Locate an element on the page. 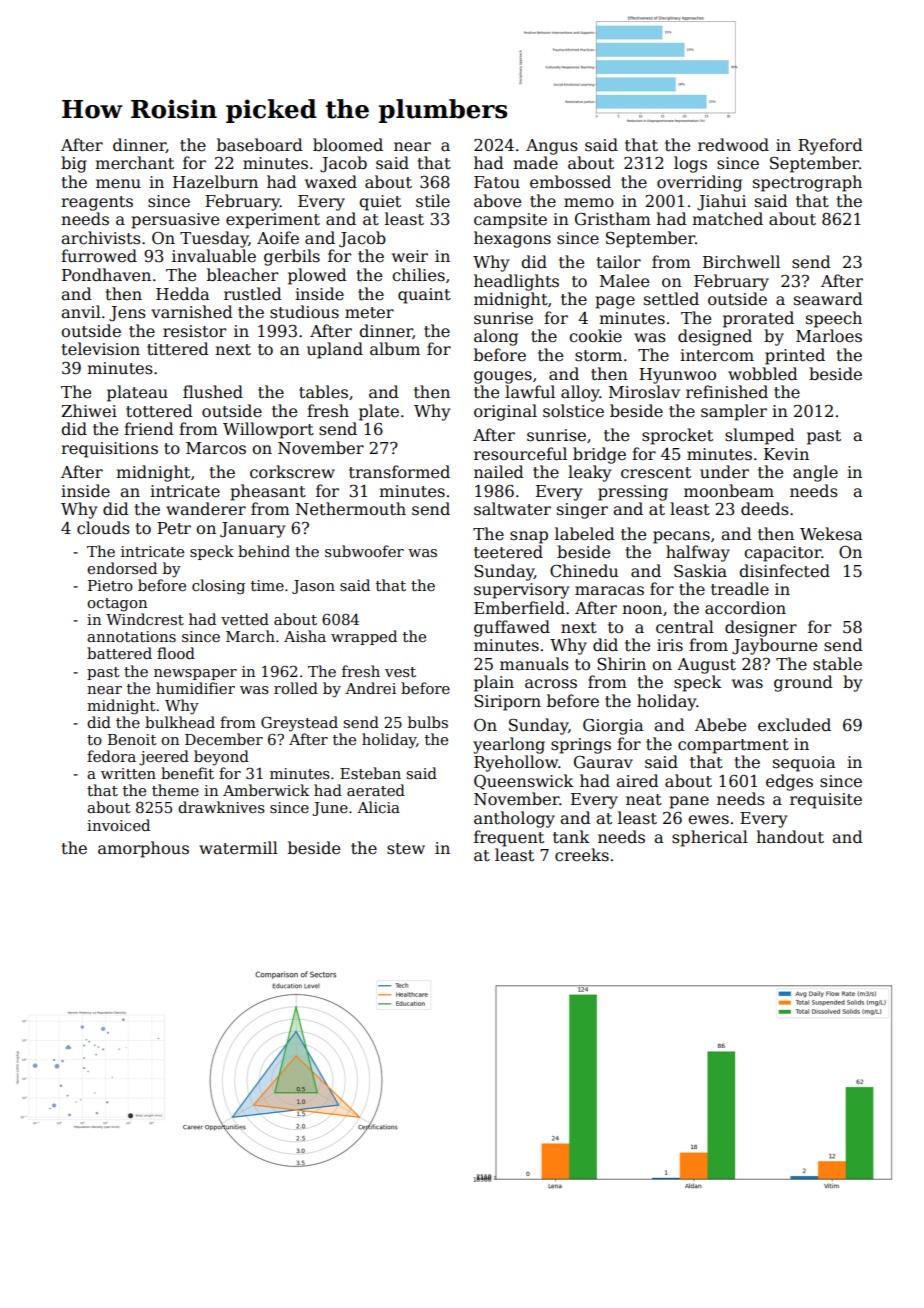  Zhiwei is located at coordinates (89, 410).
